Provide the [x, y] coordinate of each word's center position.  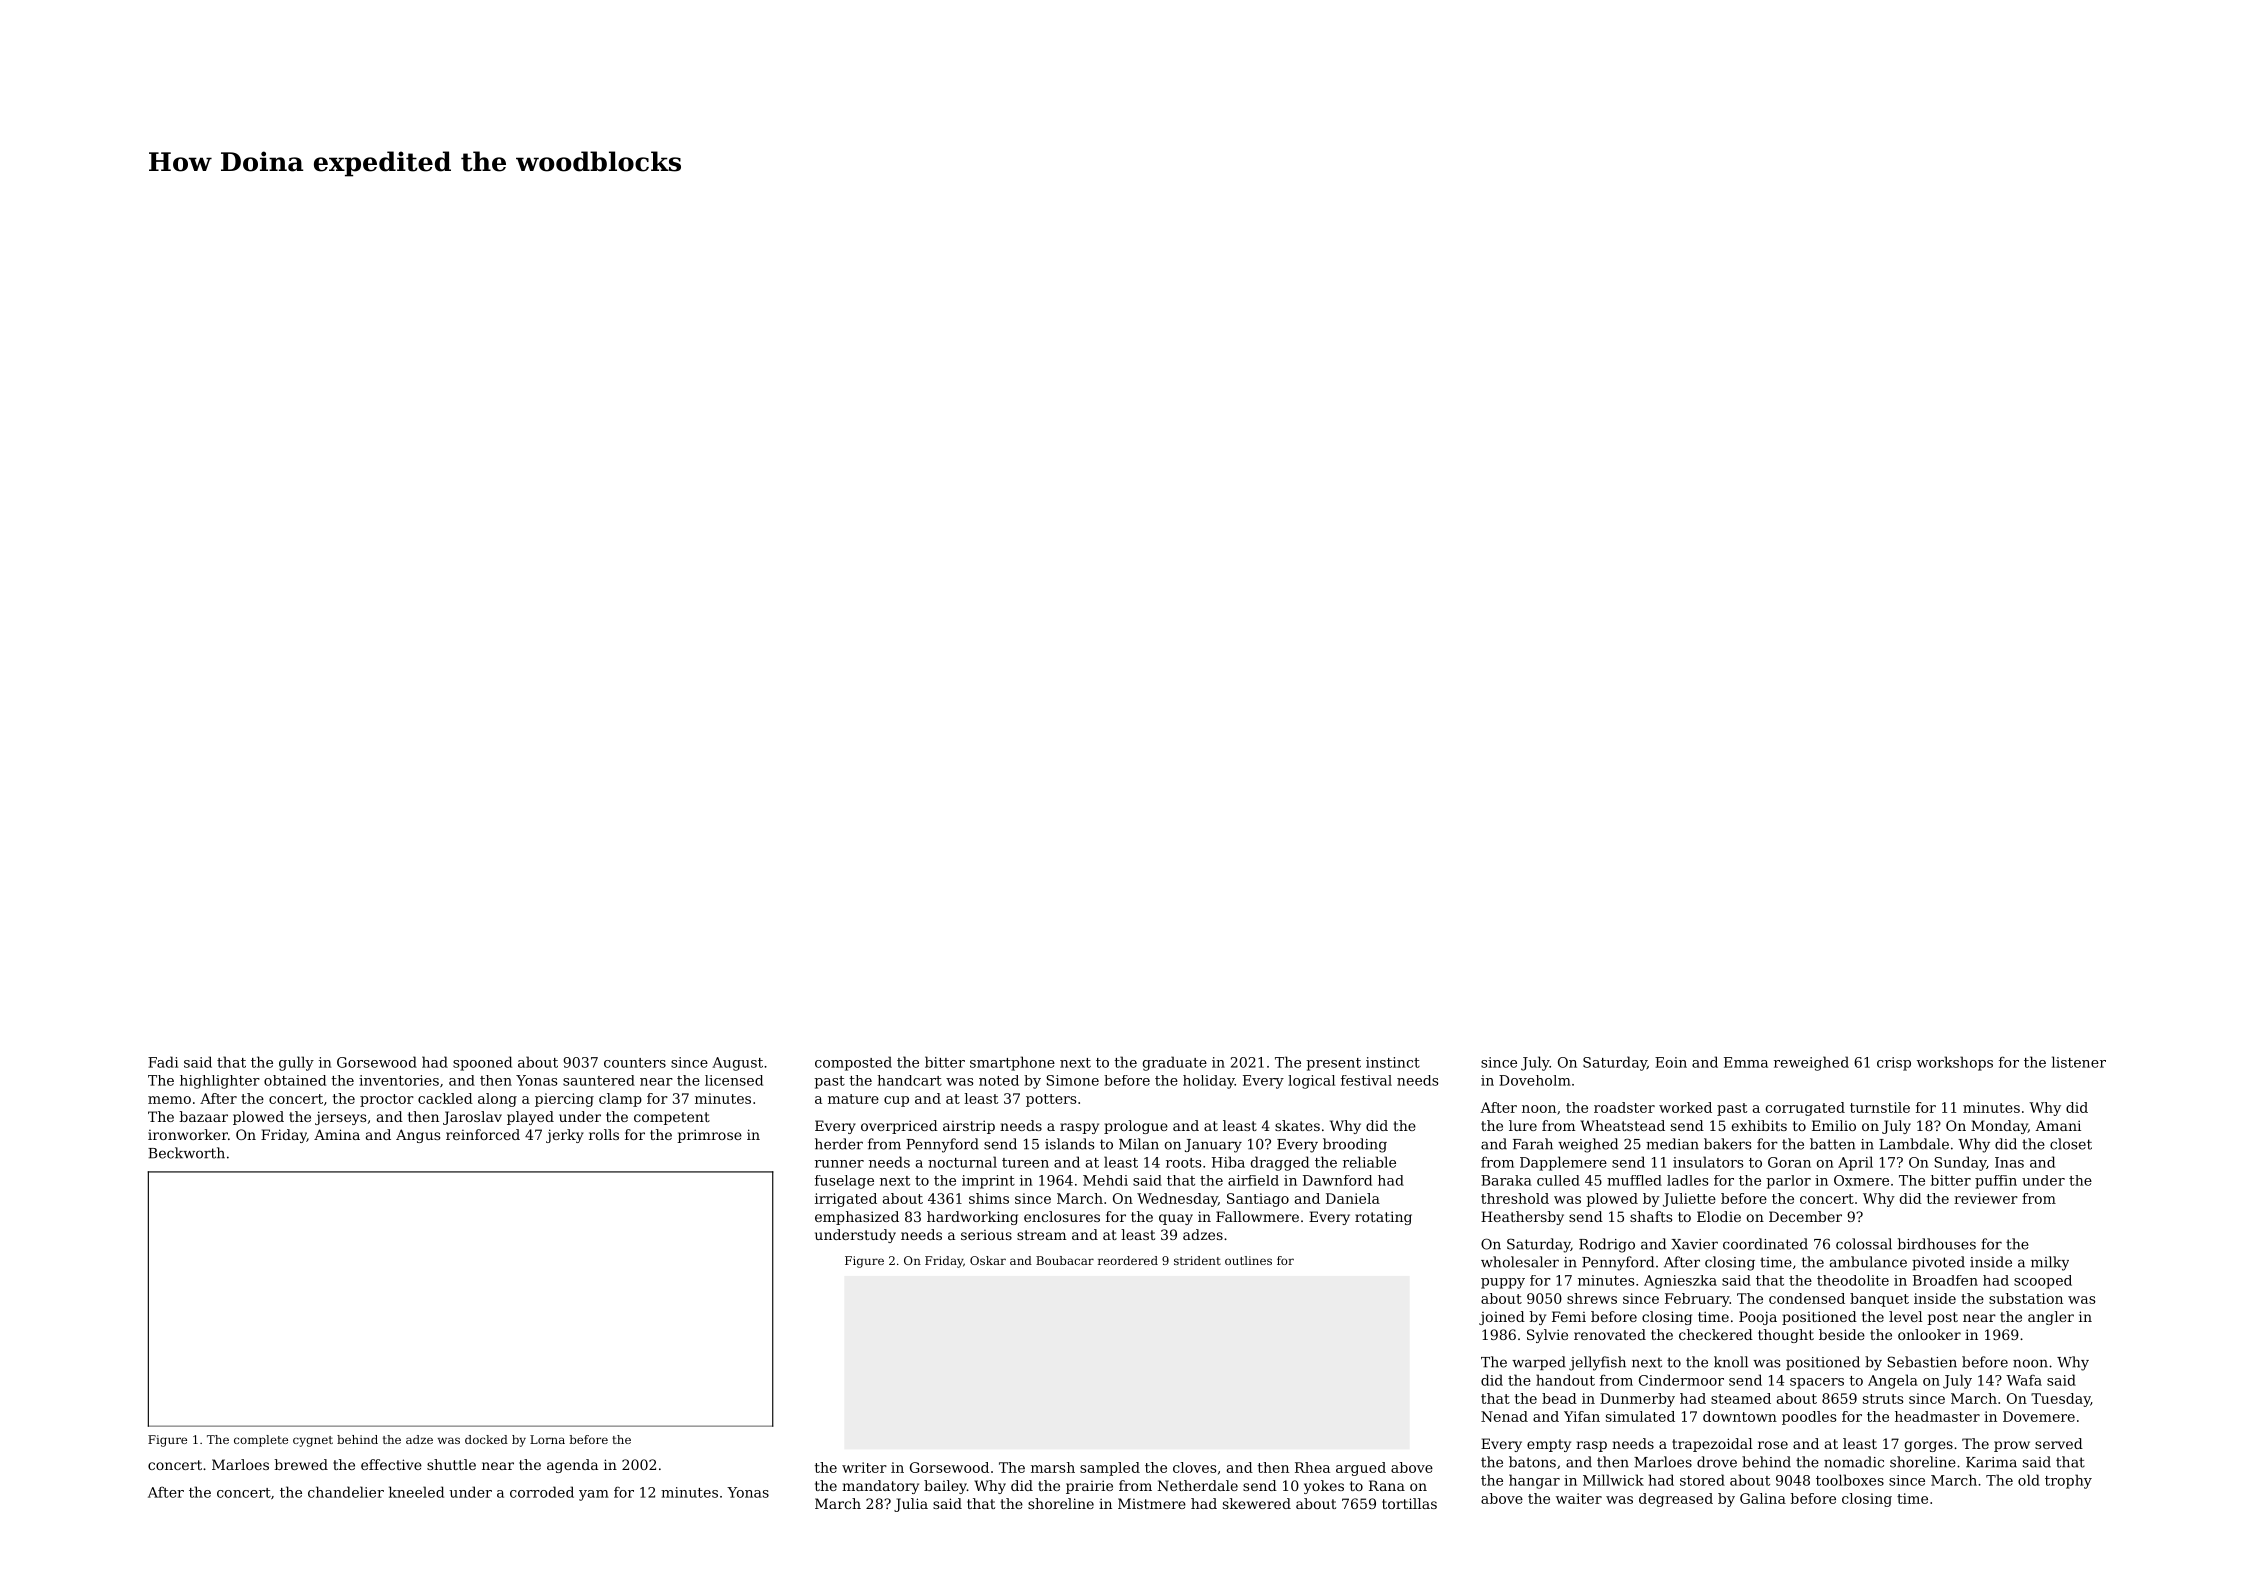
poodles [1809, 1418]
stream [1041, 1235]
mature [853, 1099]
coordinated [1765, 1244]
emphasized [857, 1218]
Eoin [1671, 1062]
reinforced [483, 1134]
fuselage [844, 1182]
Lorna [547, 1439]
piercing [564, 1100]
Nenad [1504, 1416]
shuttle [451, 1464]
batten [1832, 1144]
